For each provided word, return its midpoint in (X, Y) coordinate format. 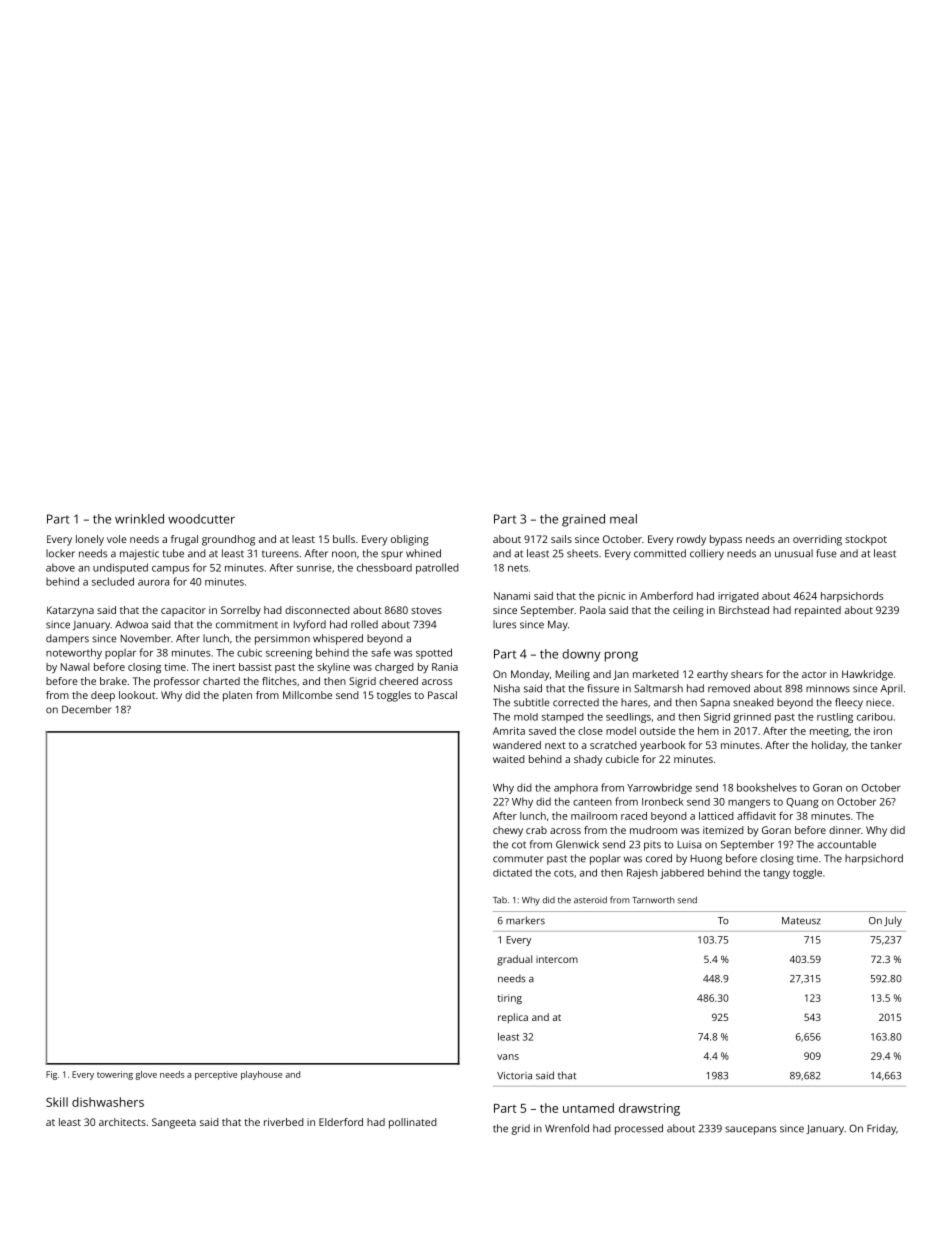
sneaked (753, 702)
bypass (726, 540)
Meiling (573, 675)
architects (122, 1122)
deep (103, 696)
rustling (835, 718)
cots (564, 873)
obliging (410, 540)
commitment (247, 624)
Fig (51, 1075)
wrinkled (139, 519)
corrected (576, 702)
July (893, 921)
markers (525, 920)
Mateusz (801, 921)
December (87, 709)
